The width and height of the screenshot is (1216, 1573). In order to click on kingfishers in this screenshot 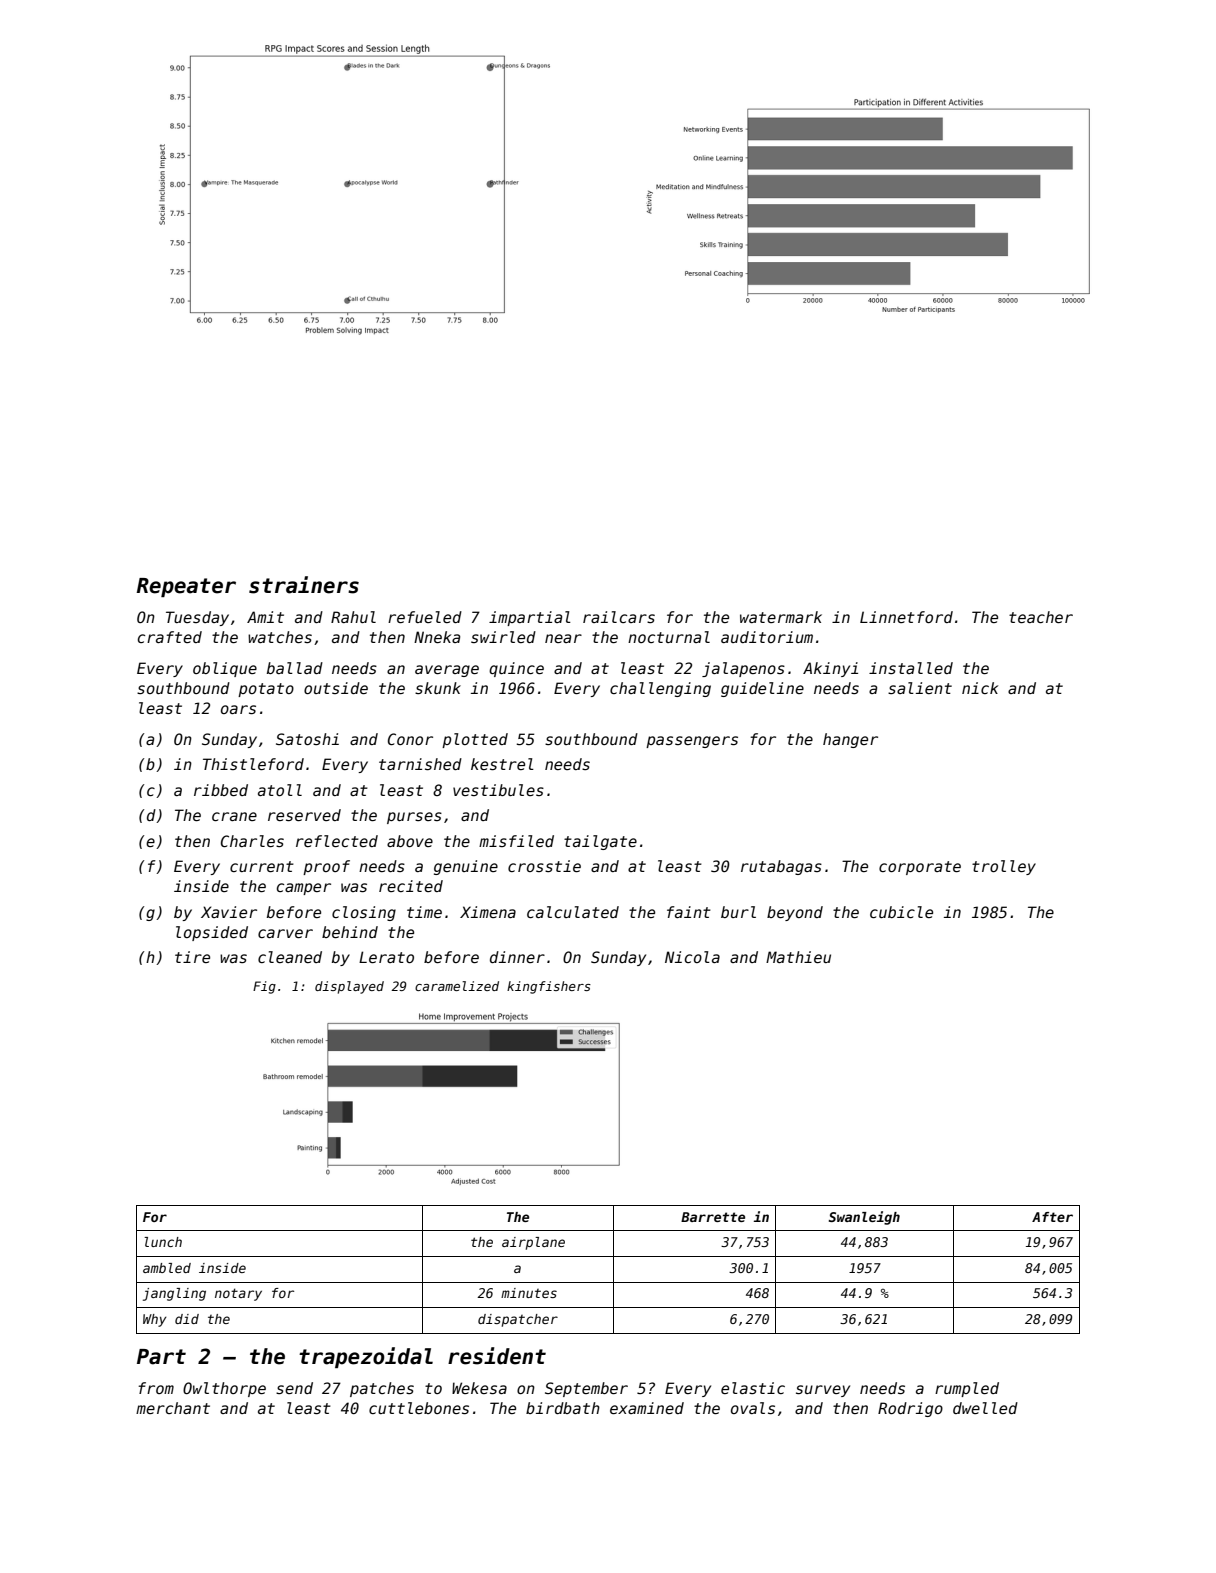, I will do `click(549, 987)`.
